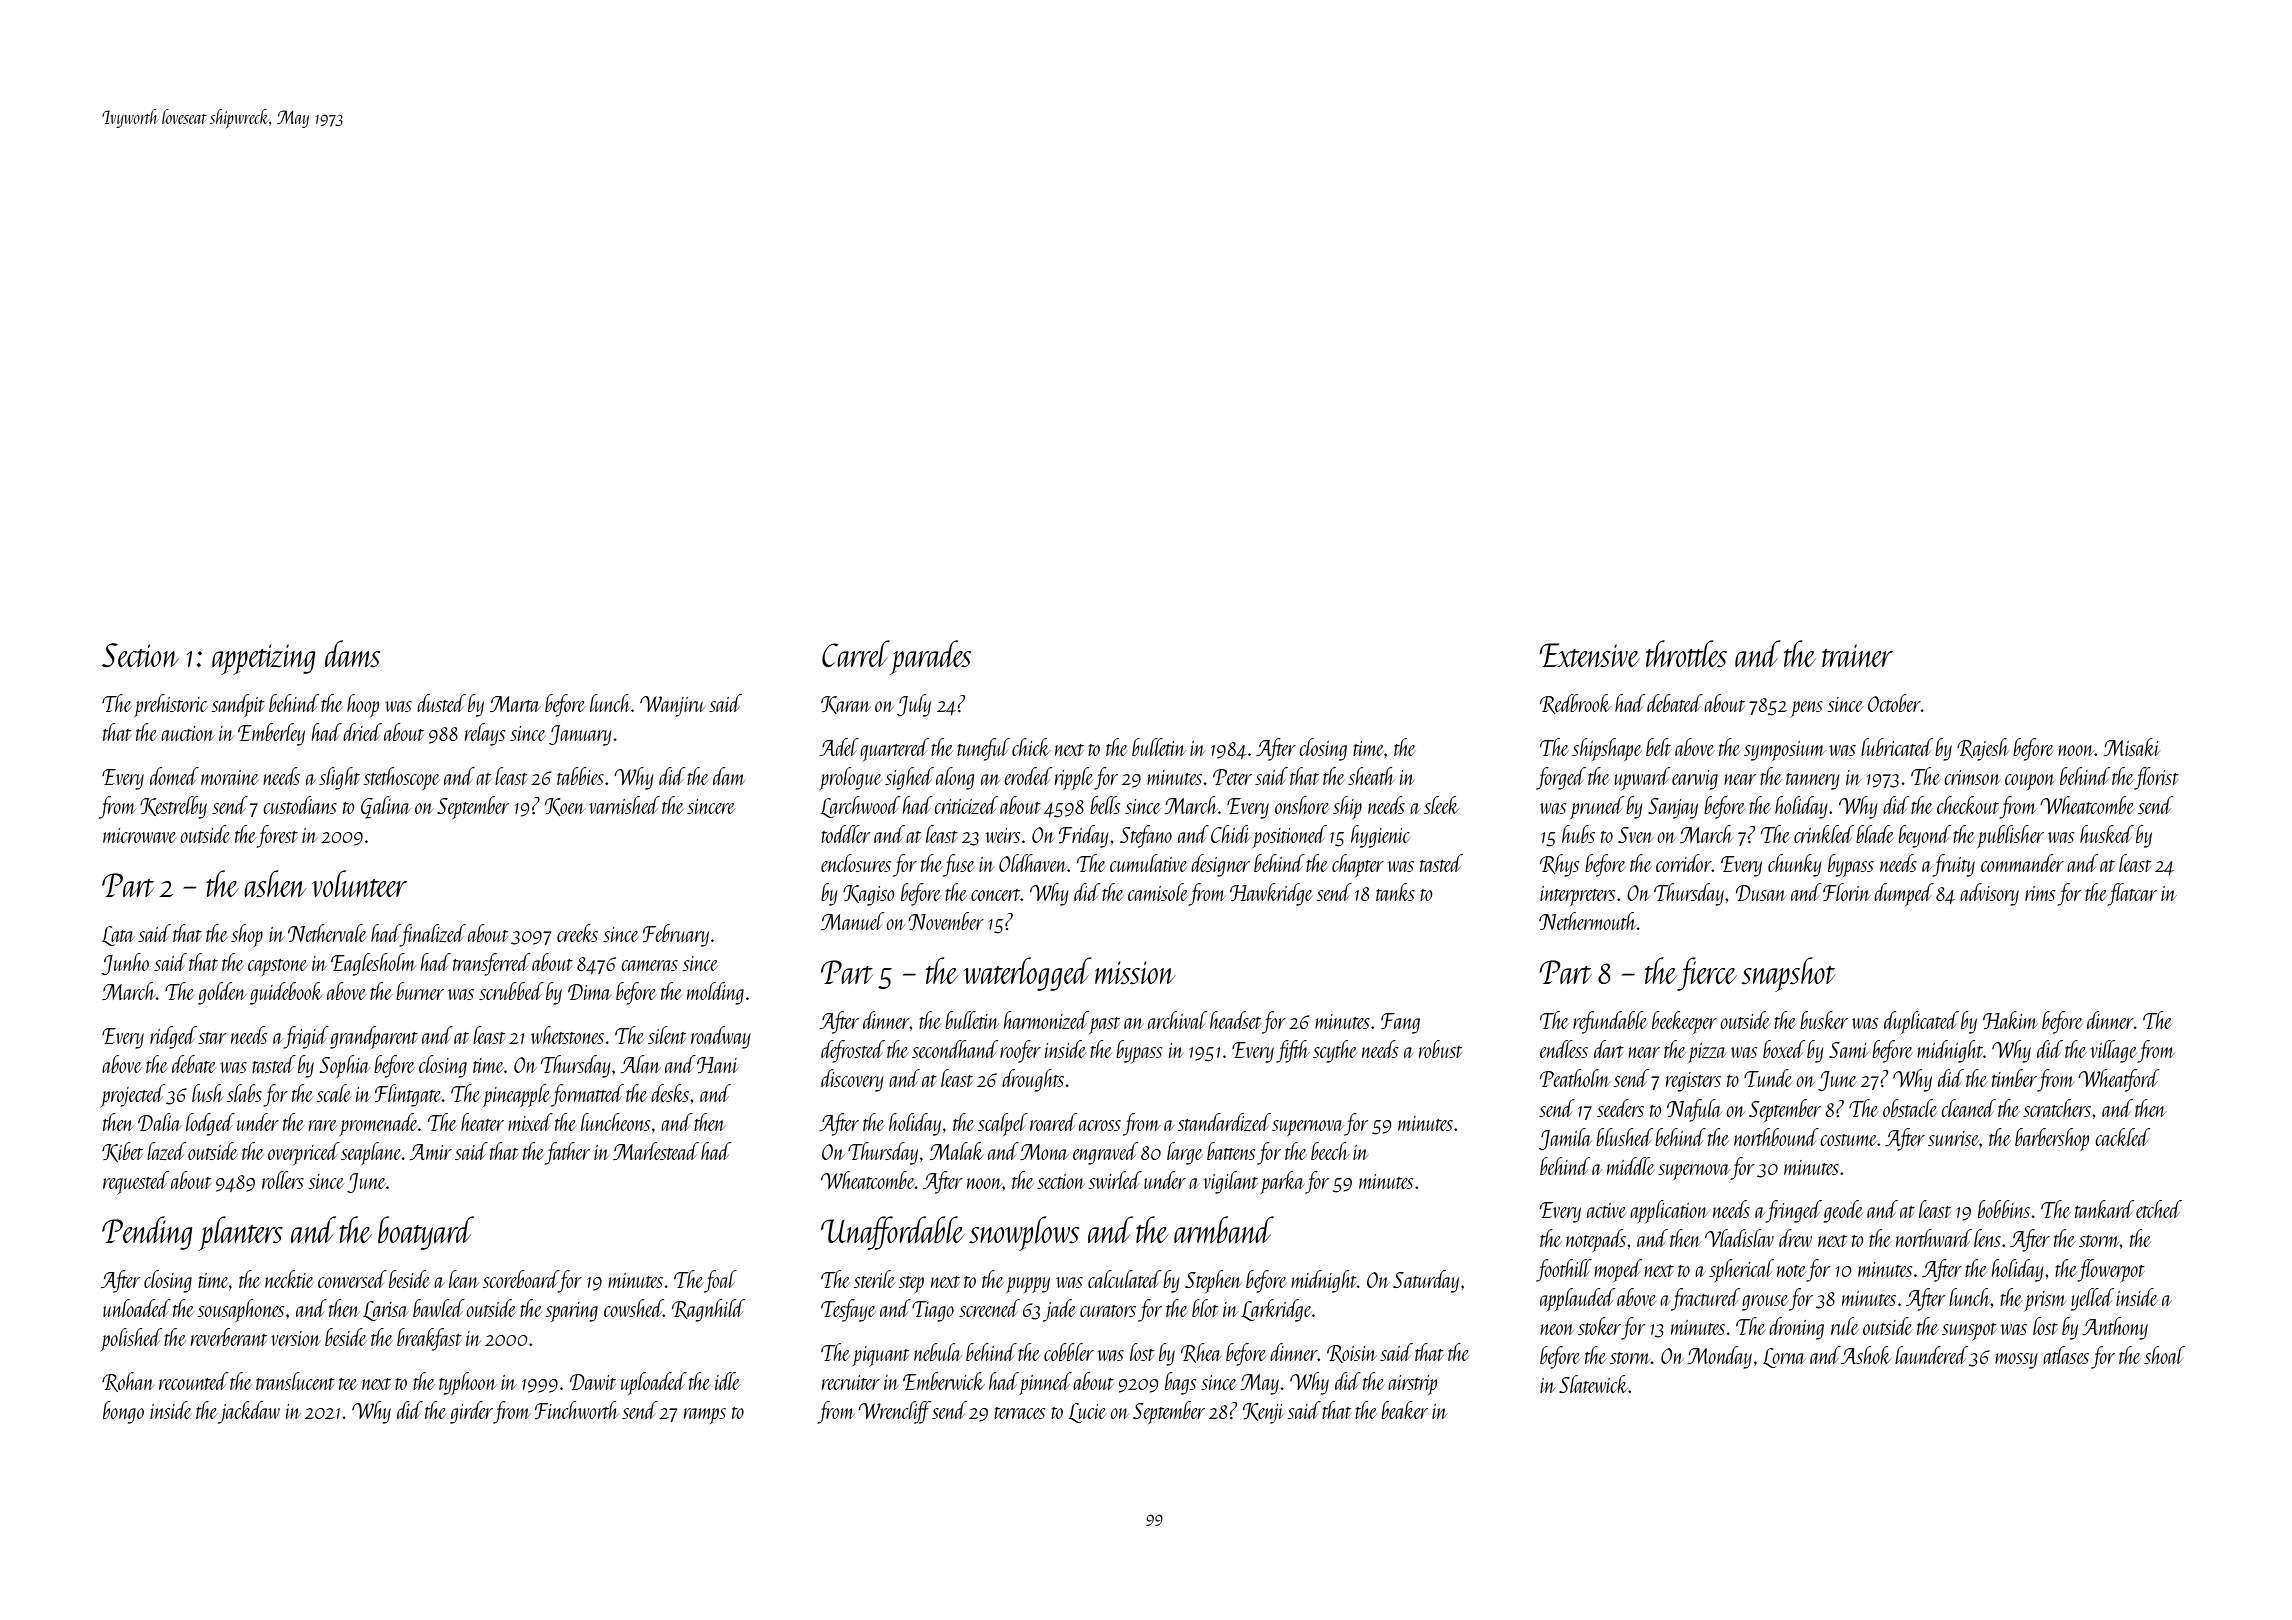 The image size is (2292, 1620). Describe the element at coordinates (1087, 1413) in the image. I see `Lucie` at that location.
